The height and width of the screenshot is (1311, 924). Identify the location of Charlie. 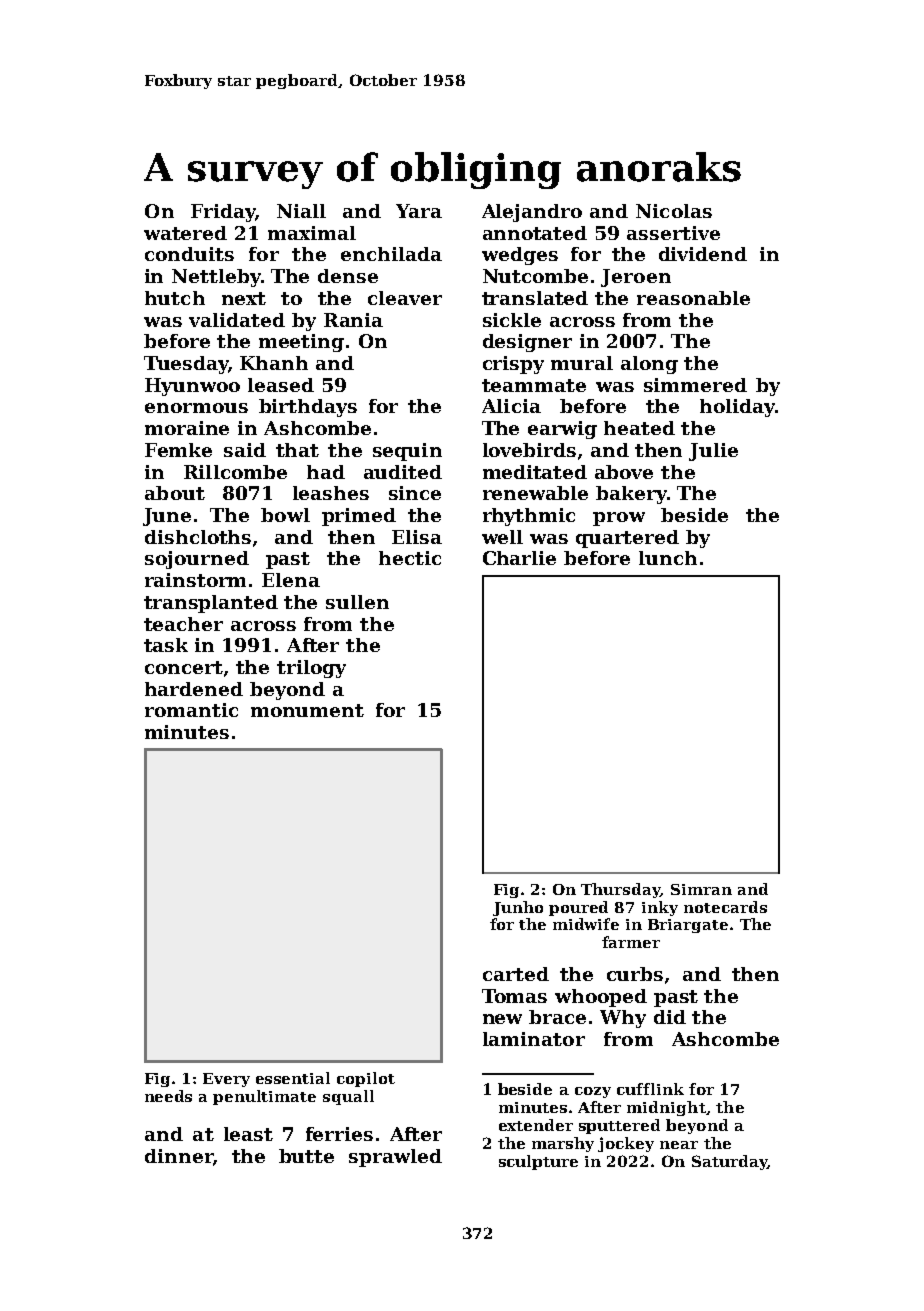
(519, 558).
